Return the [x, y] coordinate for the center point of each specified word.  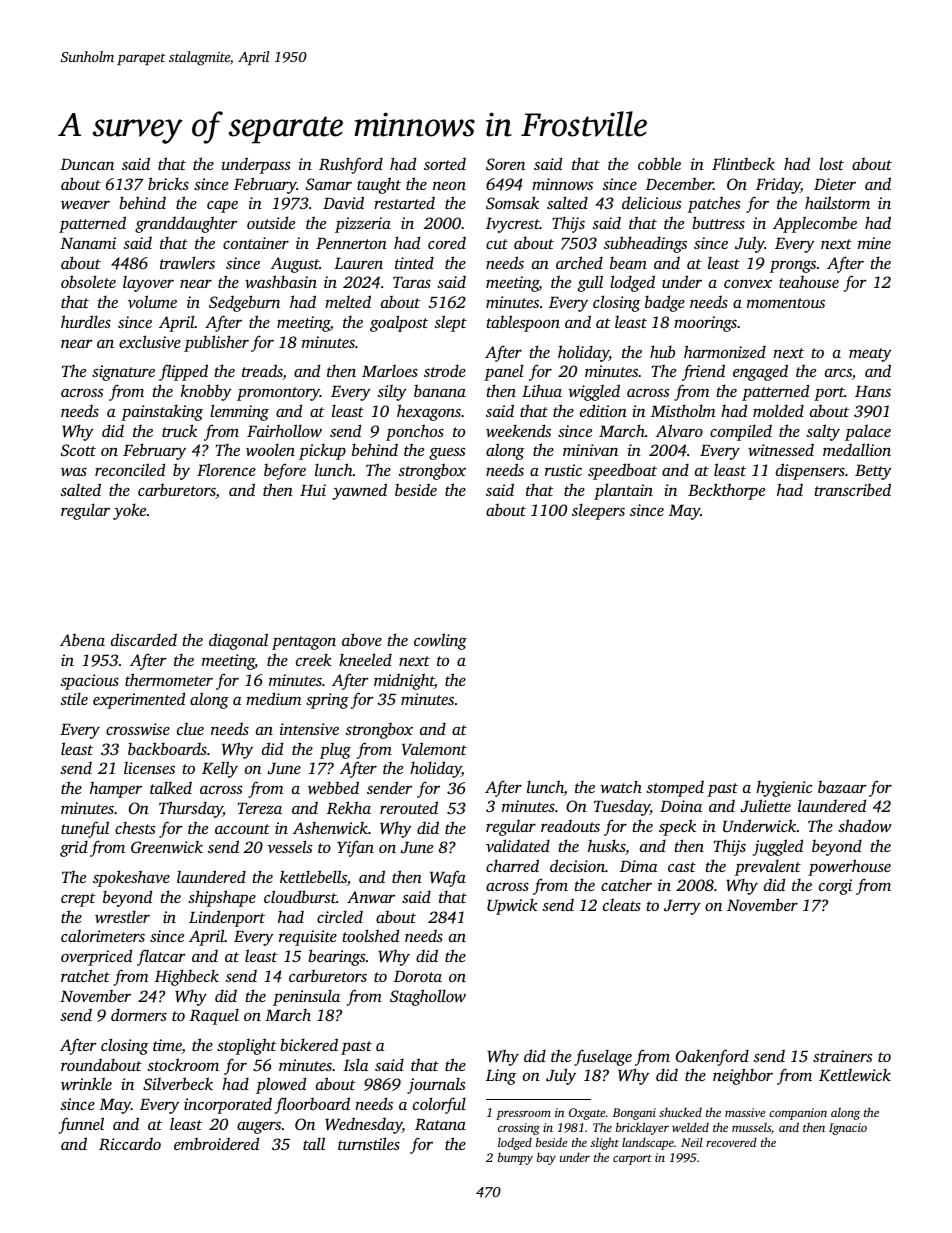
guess [447, 453]
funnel [81, 1125]
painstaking [162, 412]
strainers [842, 1056]
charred [512, 865]
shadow [864, 825]
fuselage [603, 1057]
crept [78, 900]
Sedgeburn [244, 303]
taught [379, 185]
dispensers [810, 471]
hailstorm [837, 202]
